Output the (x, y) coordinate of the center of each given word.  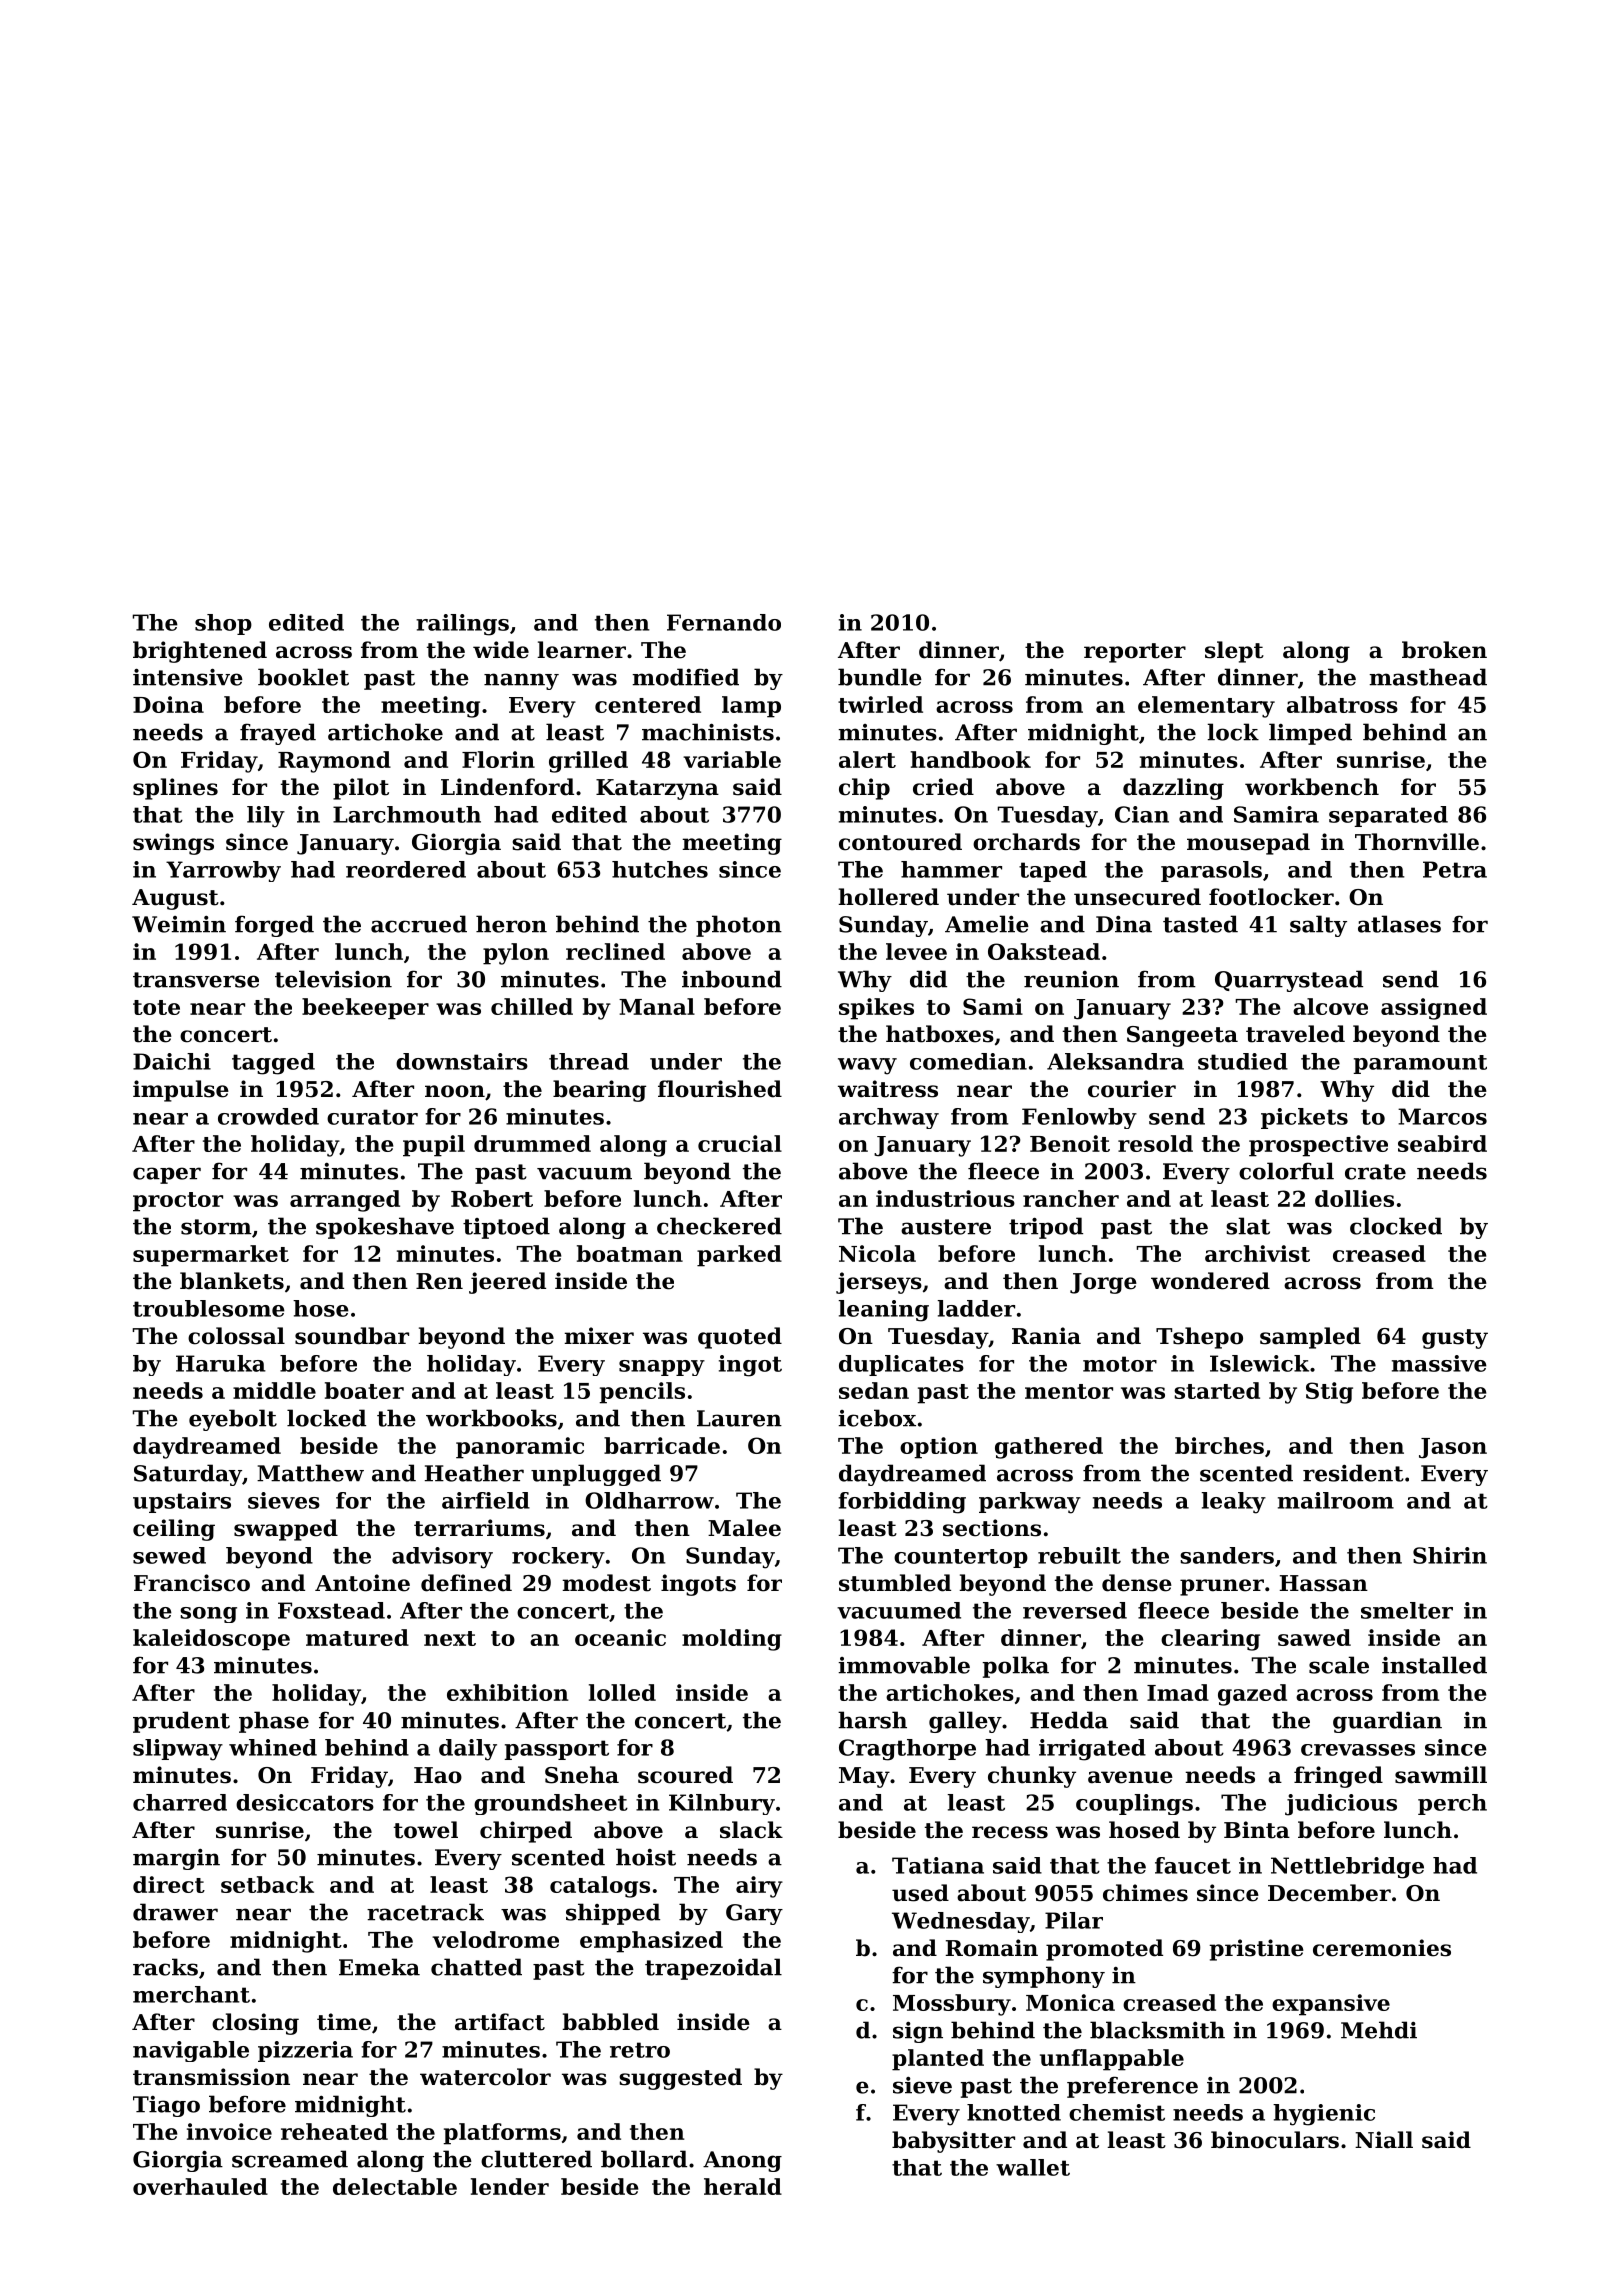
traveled (1295, 1034)
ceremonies (1382, 1948)
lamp (751, 707)
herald (743, 2186)
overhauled (200, 2186)
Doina (168, 704)
